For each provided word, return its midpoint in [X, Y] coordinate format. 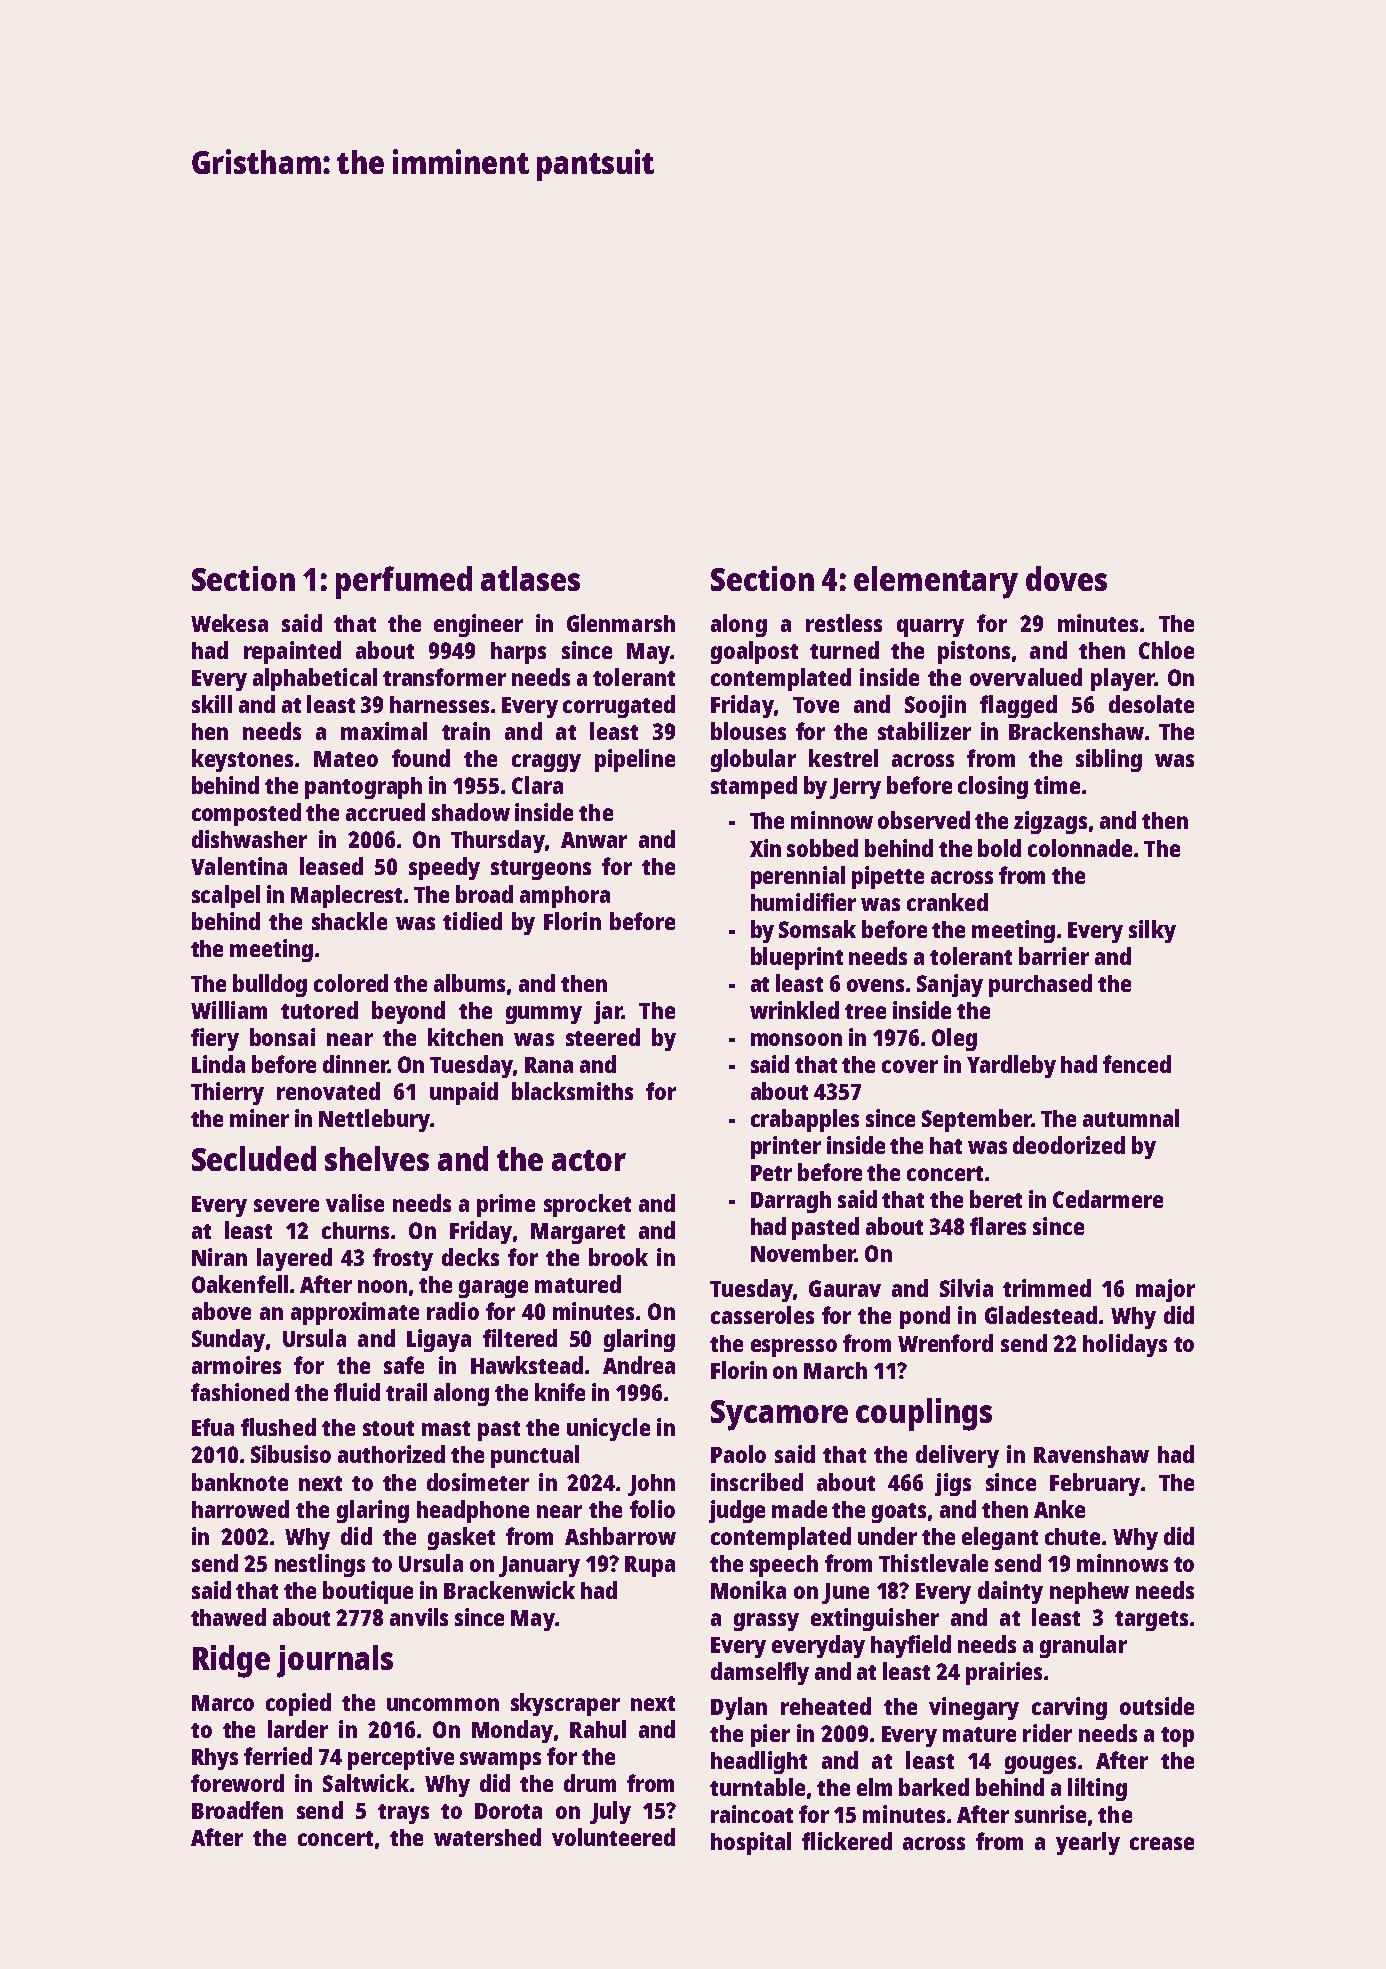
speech [784, 1566]
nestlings [320, 1565]
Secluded [254, 1158]
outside [1157, 1706]
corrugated [619, 706]
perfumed [404, 582]
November [803, 1253]
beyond [408, 1012]
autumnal [1131, 1118]
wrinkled [794, 1010]
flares [998, 1226]
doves [1066, 578]
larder [298, 1729]
